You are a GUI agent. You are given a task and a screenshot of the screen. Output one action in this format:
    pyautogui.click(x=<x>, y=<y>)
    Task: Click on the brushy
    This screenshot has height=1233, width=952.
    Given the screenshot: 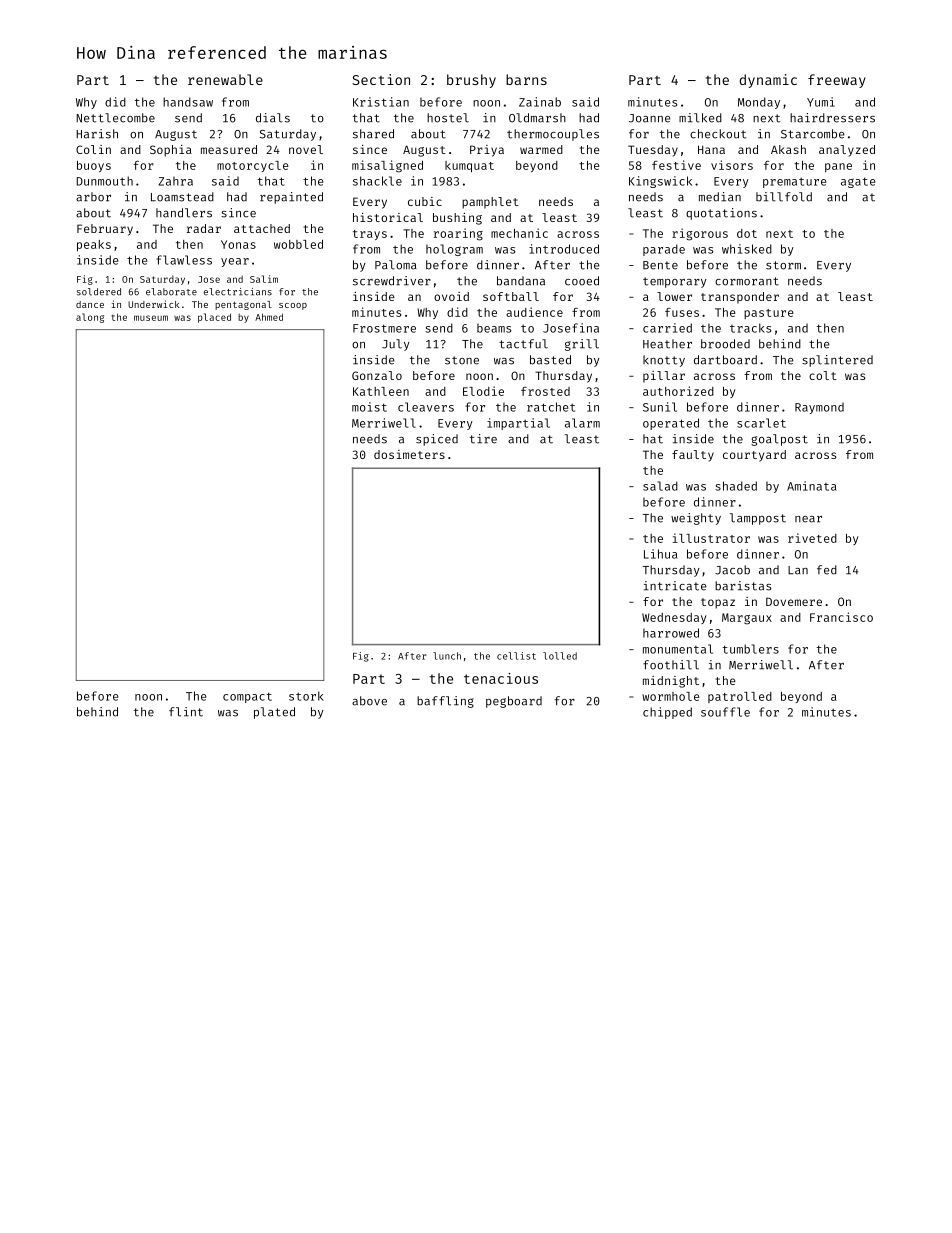 What is the action you would take?
    pyautogui.click(x=471, y=81)
